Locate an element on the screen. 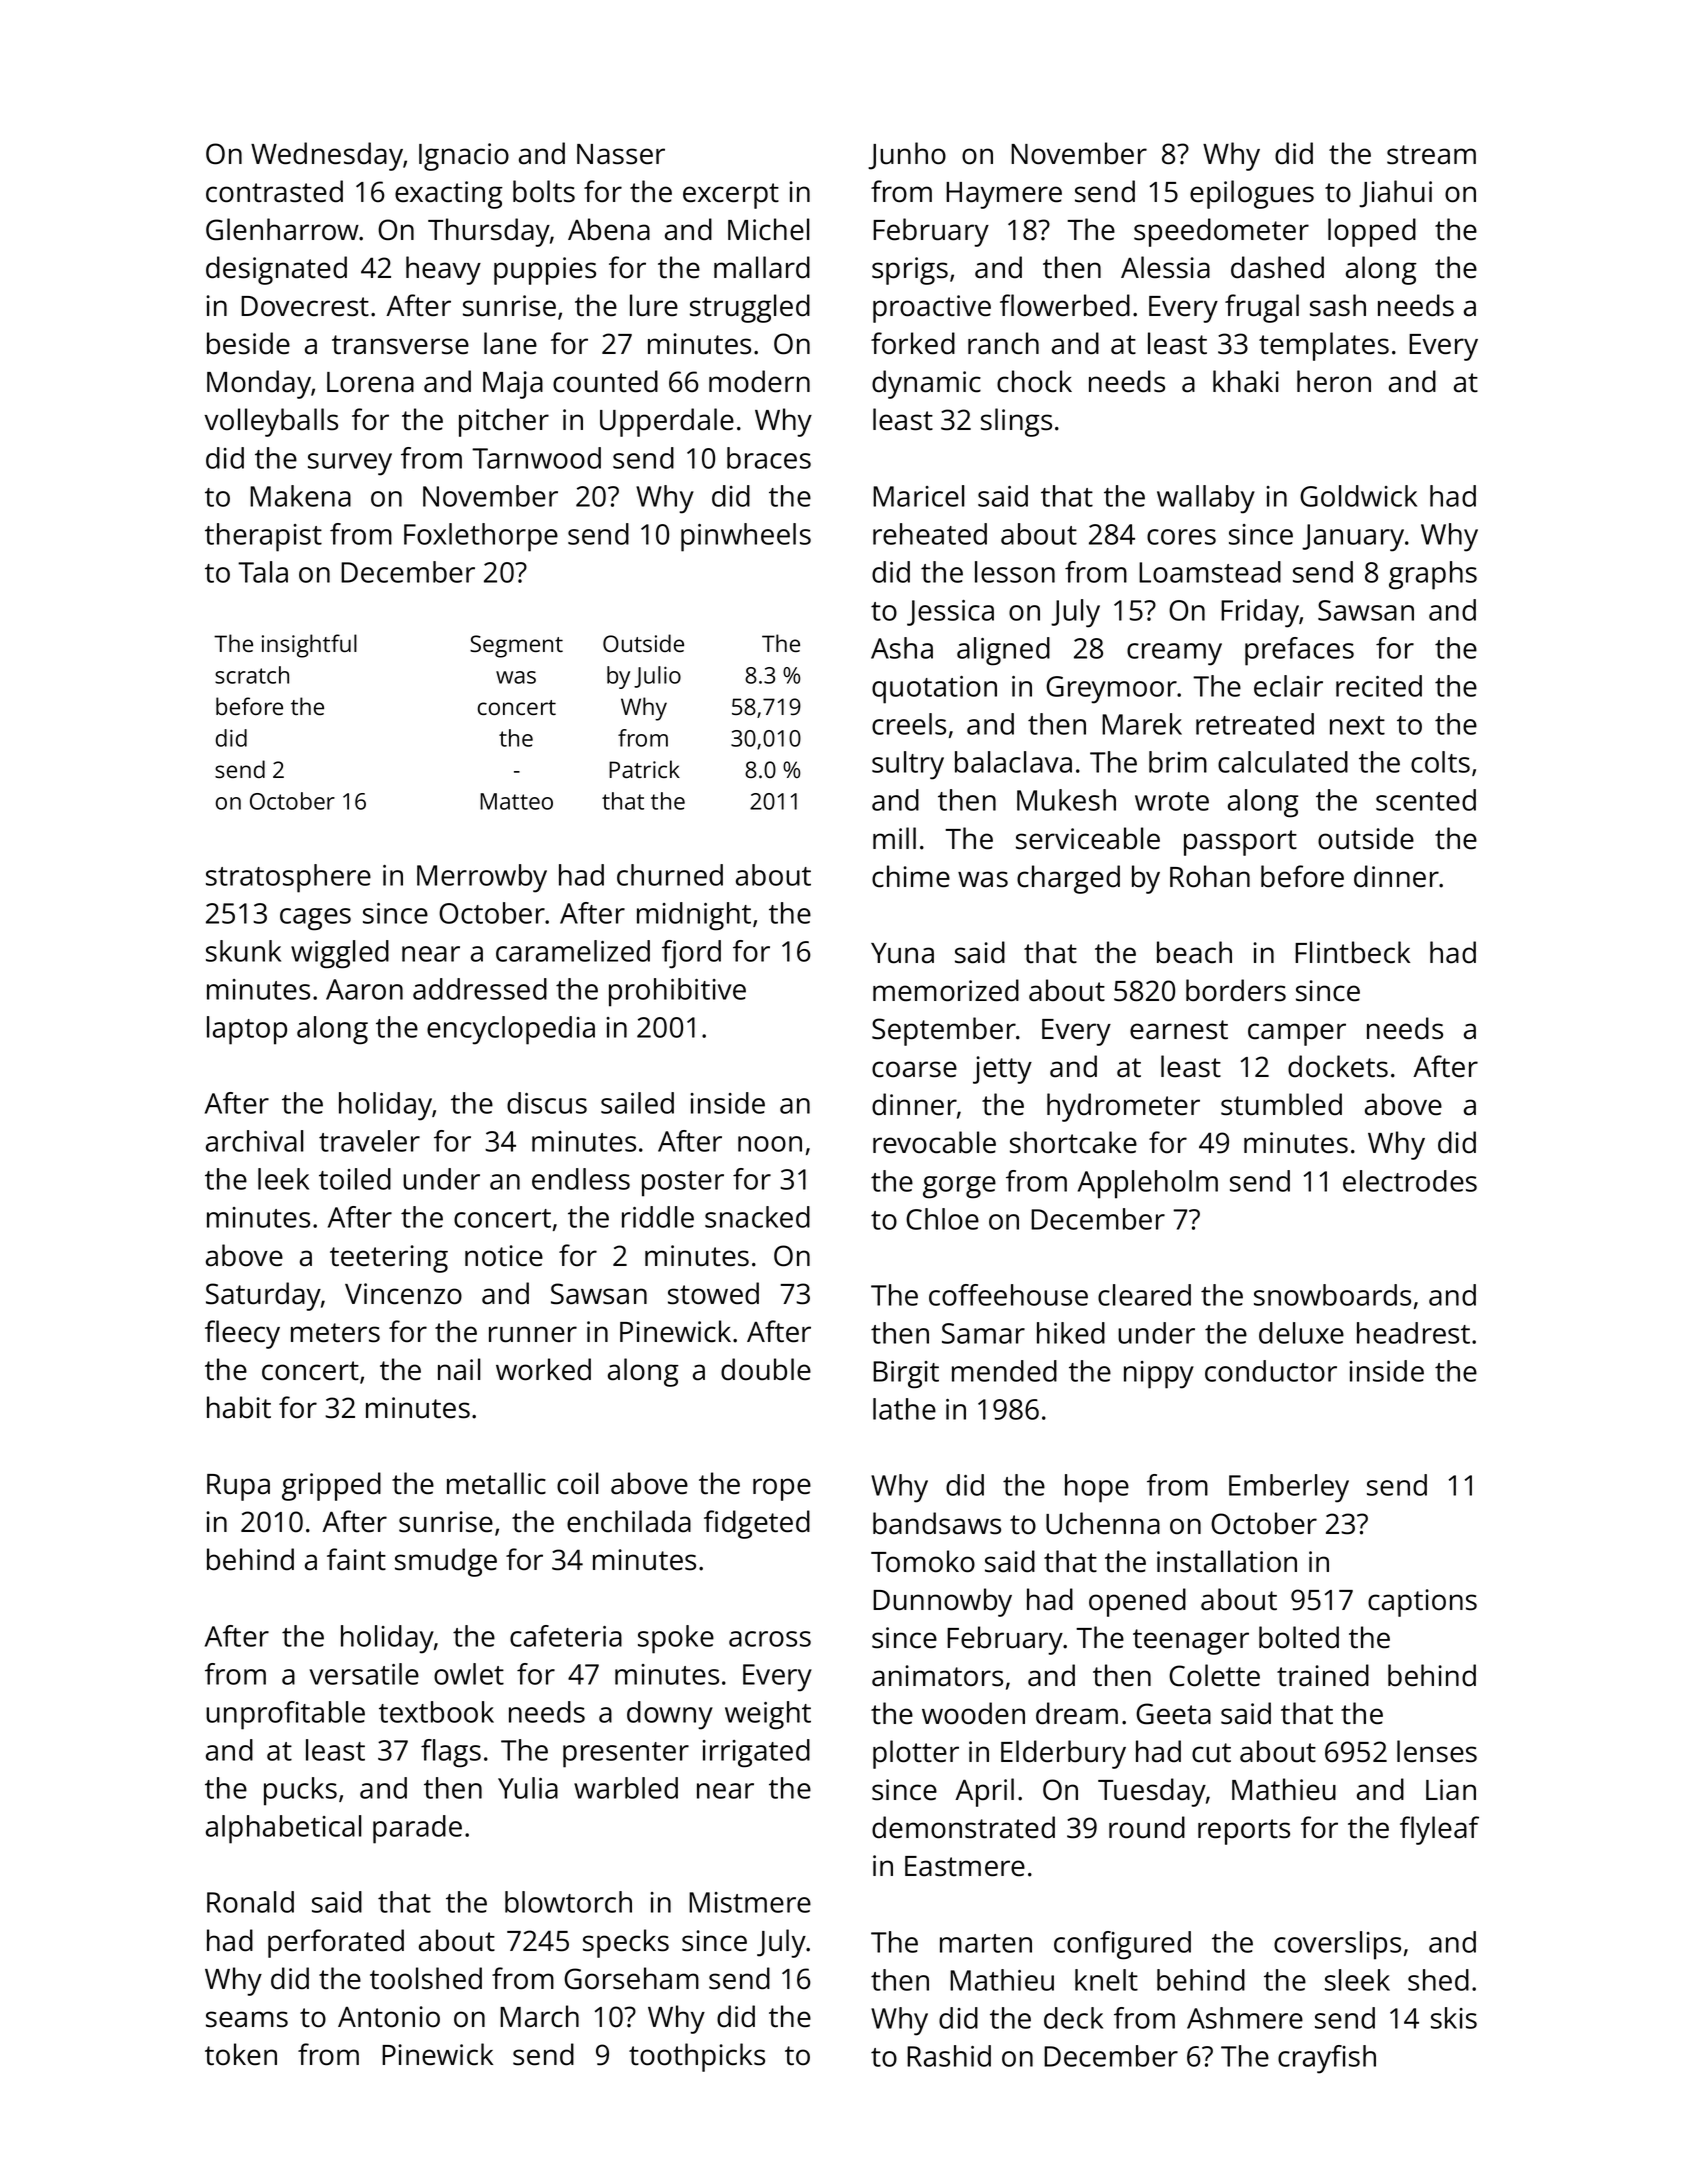 Image resolution: width=1683 pixels, height=2178 pixels. perforated is located at coordinates (336, 1943).
